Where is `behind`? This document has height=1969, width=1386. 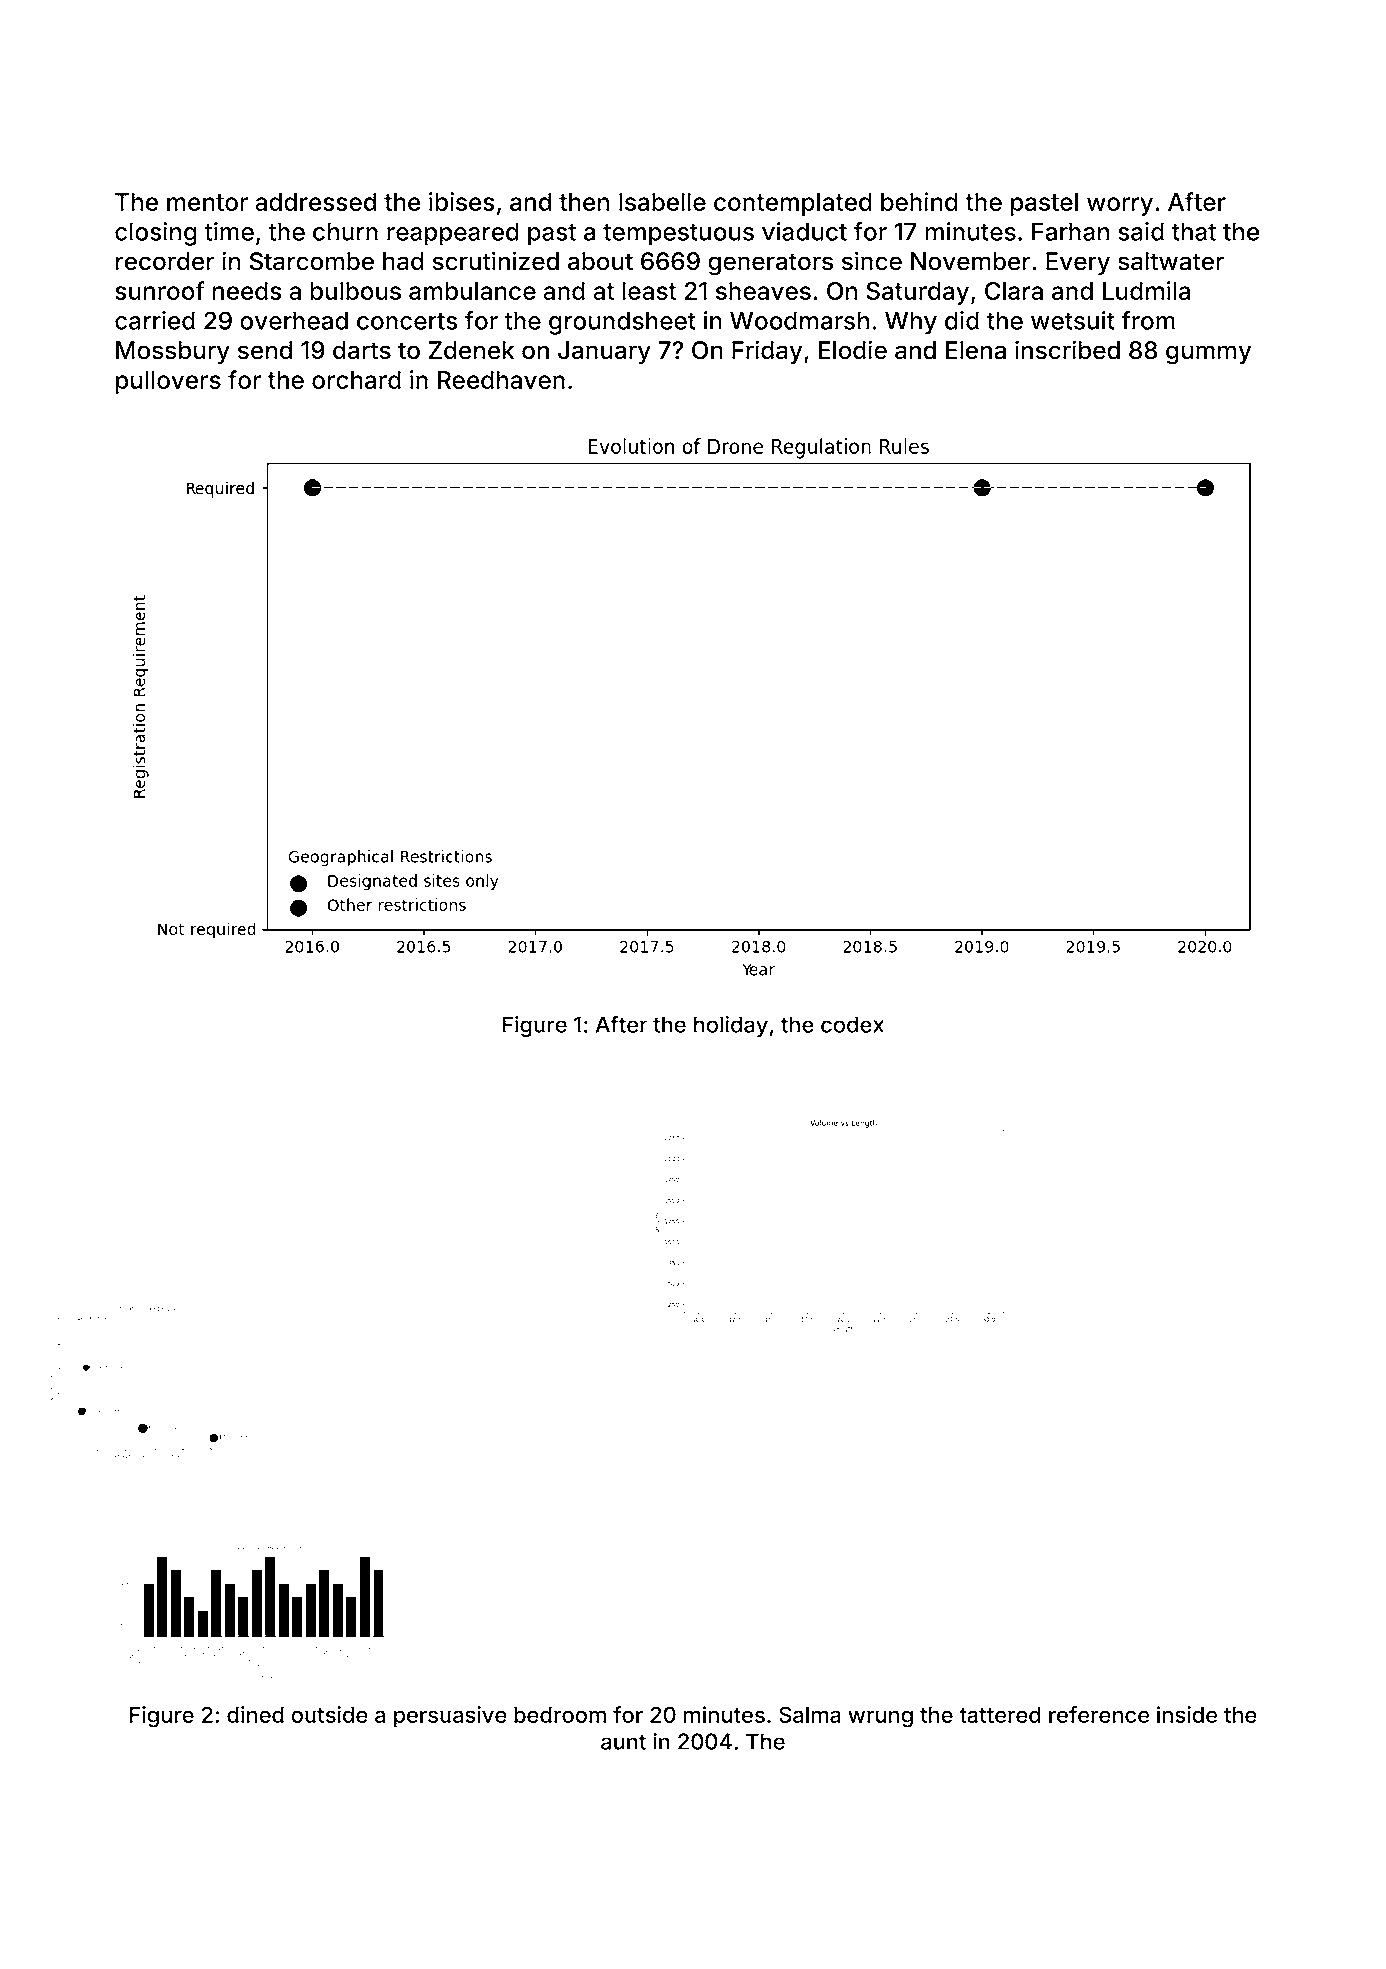
behind is located at coordinates (919, 201).
